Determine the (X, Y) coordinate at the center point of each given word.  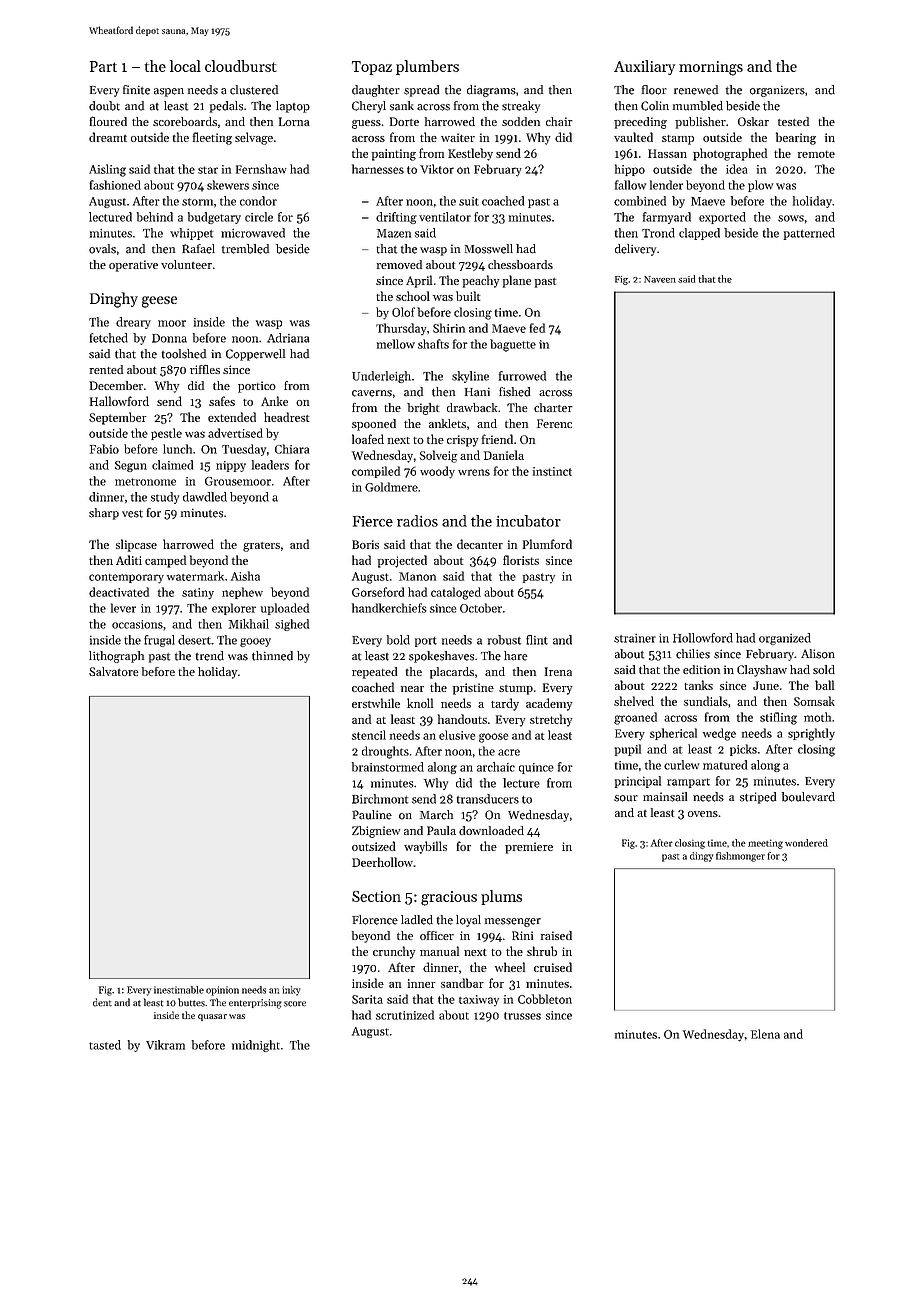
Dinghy (114, 300)
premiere (529, 848)
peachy (481, 281)
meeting (765, 844)
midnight (256, 1046)
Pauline (372, 815)
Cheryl (369, 107)
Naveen (660, 279)
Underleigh (381, 377)
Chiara (292, 449)
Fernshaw (261, 169)
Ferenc (554, 423)
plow (760, 186)
